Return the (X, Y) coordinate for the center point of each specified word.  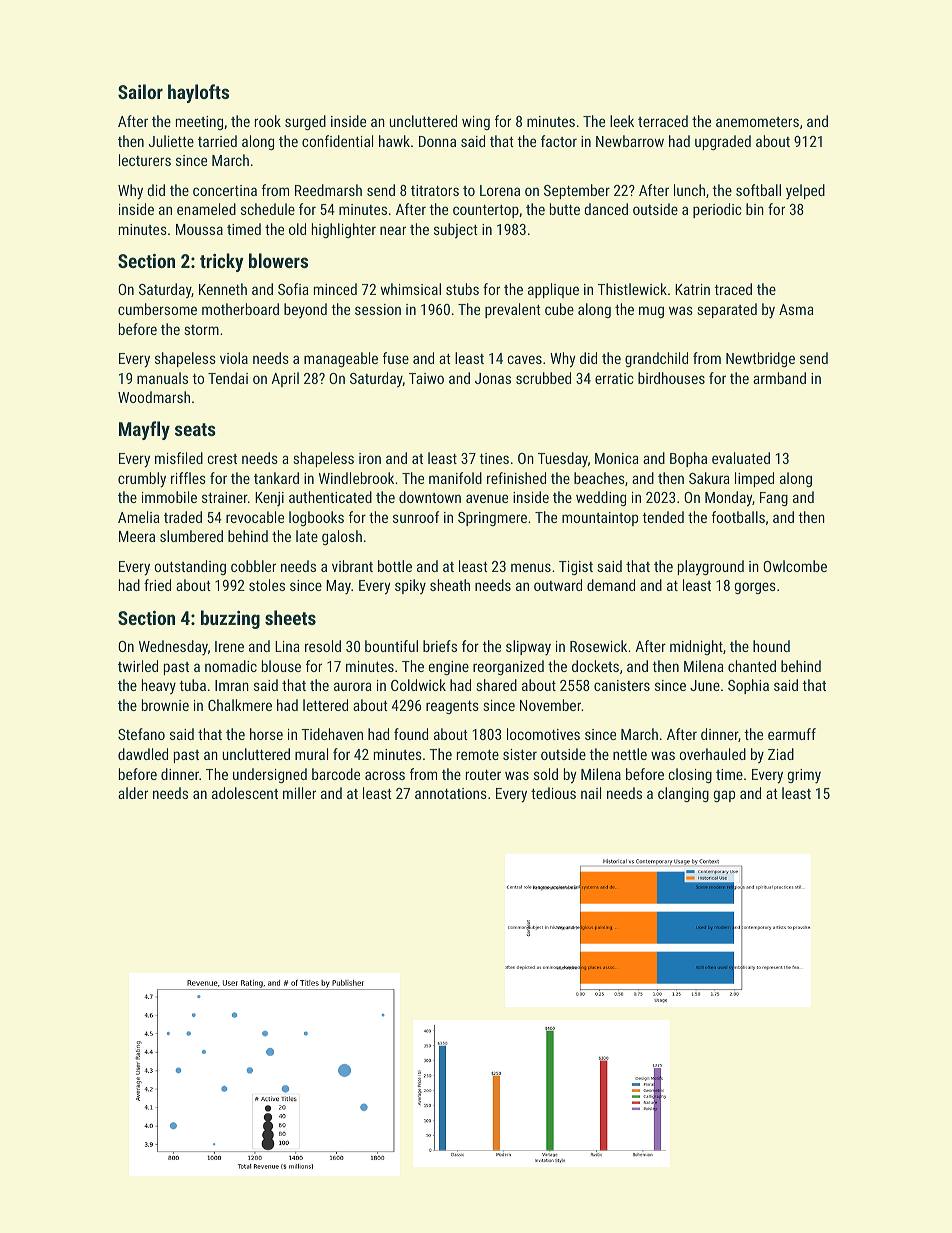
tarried (217, 141)
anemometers (757, 122)
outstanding (190, 567)
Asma (796, 309)
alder (133, 793)
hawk (394, 141)
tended (663, 517)
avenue (487, 498)
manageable (341, 359)
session (378, 309)
